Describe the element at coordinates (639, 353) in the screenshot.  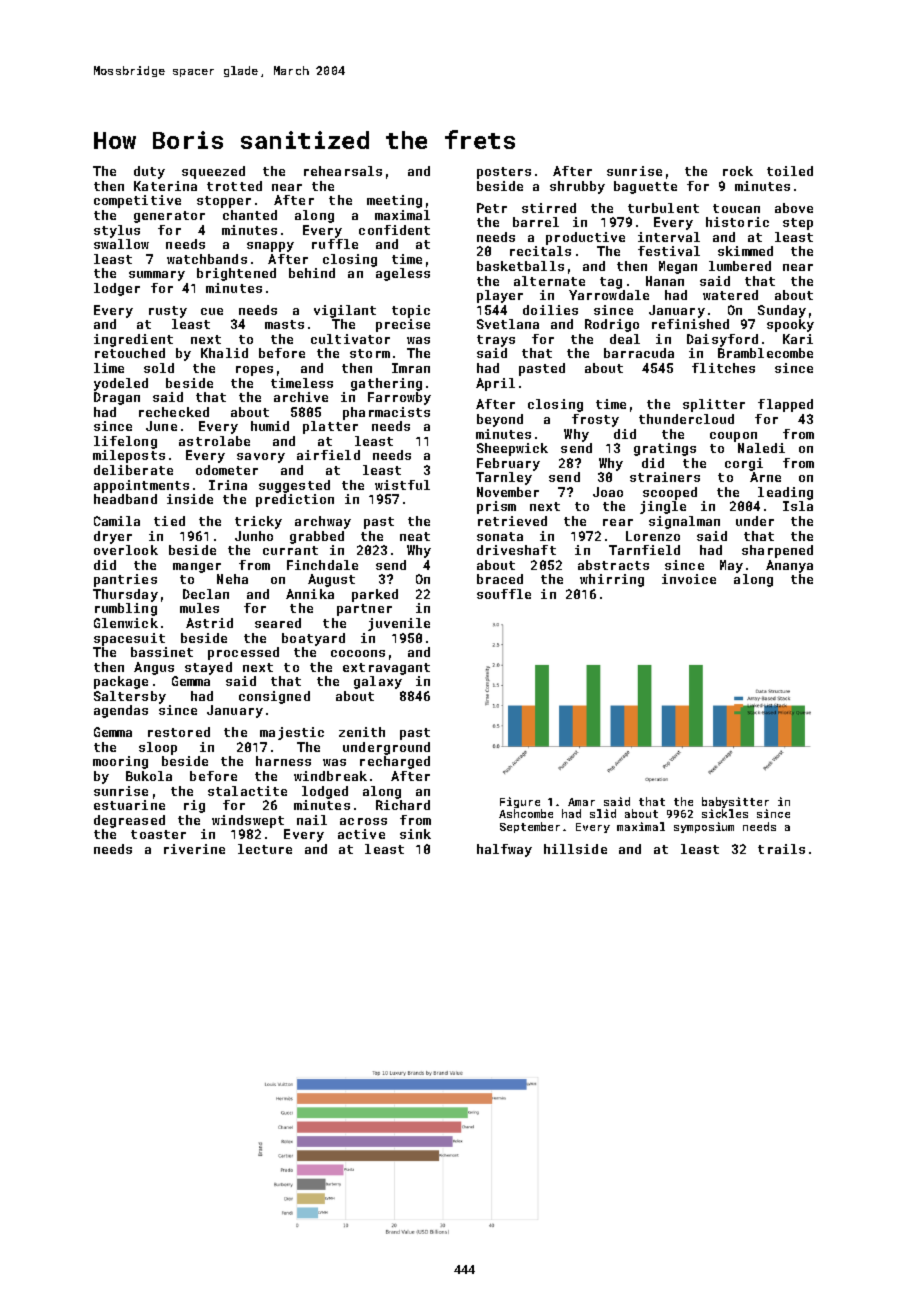
I see `barracuda` at that location.
